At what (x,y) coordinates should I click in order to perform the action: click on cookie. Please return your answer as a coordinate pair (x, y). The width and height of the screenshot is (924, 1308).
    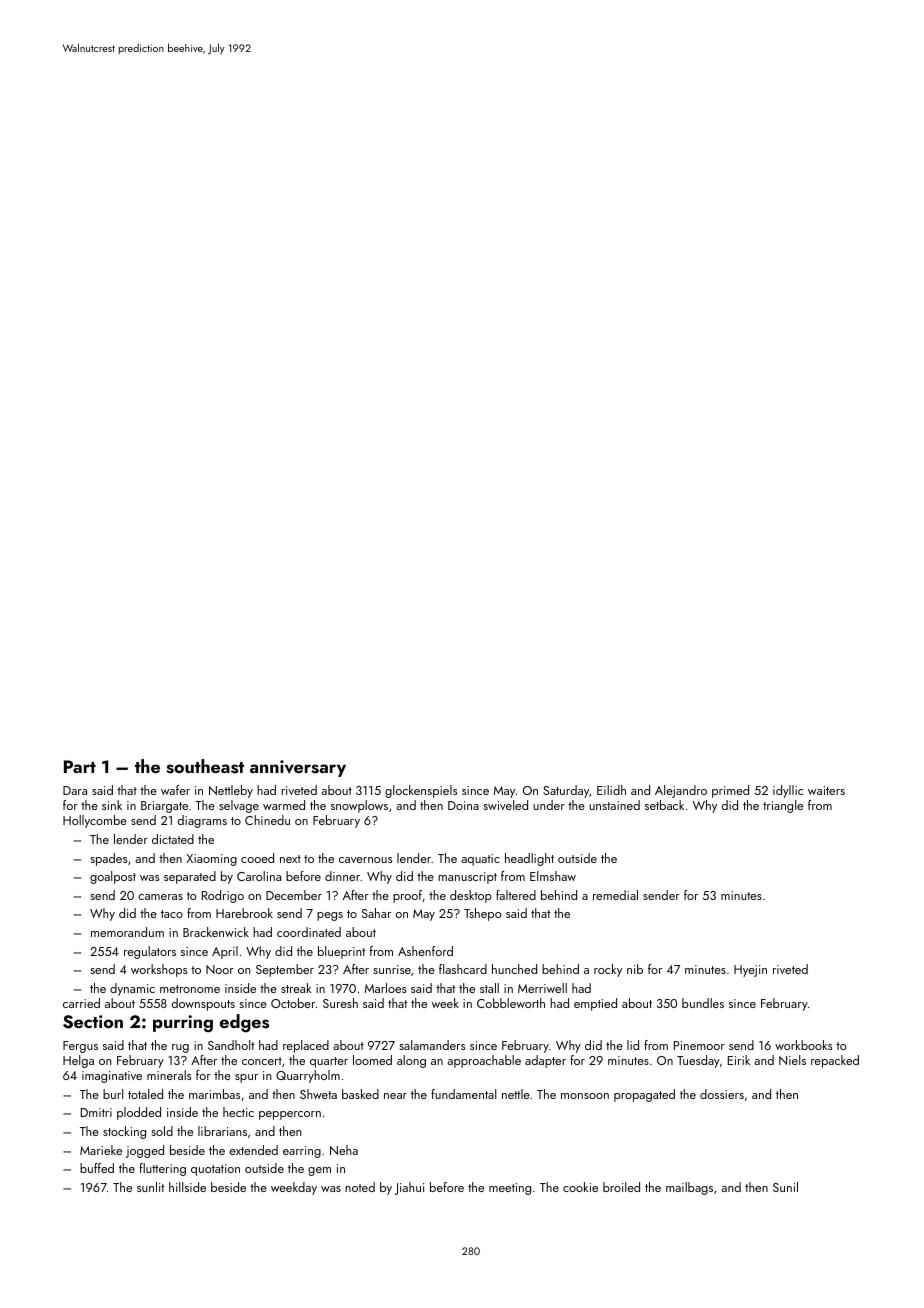
    Looking at the image, I should click on (580, 1187).
